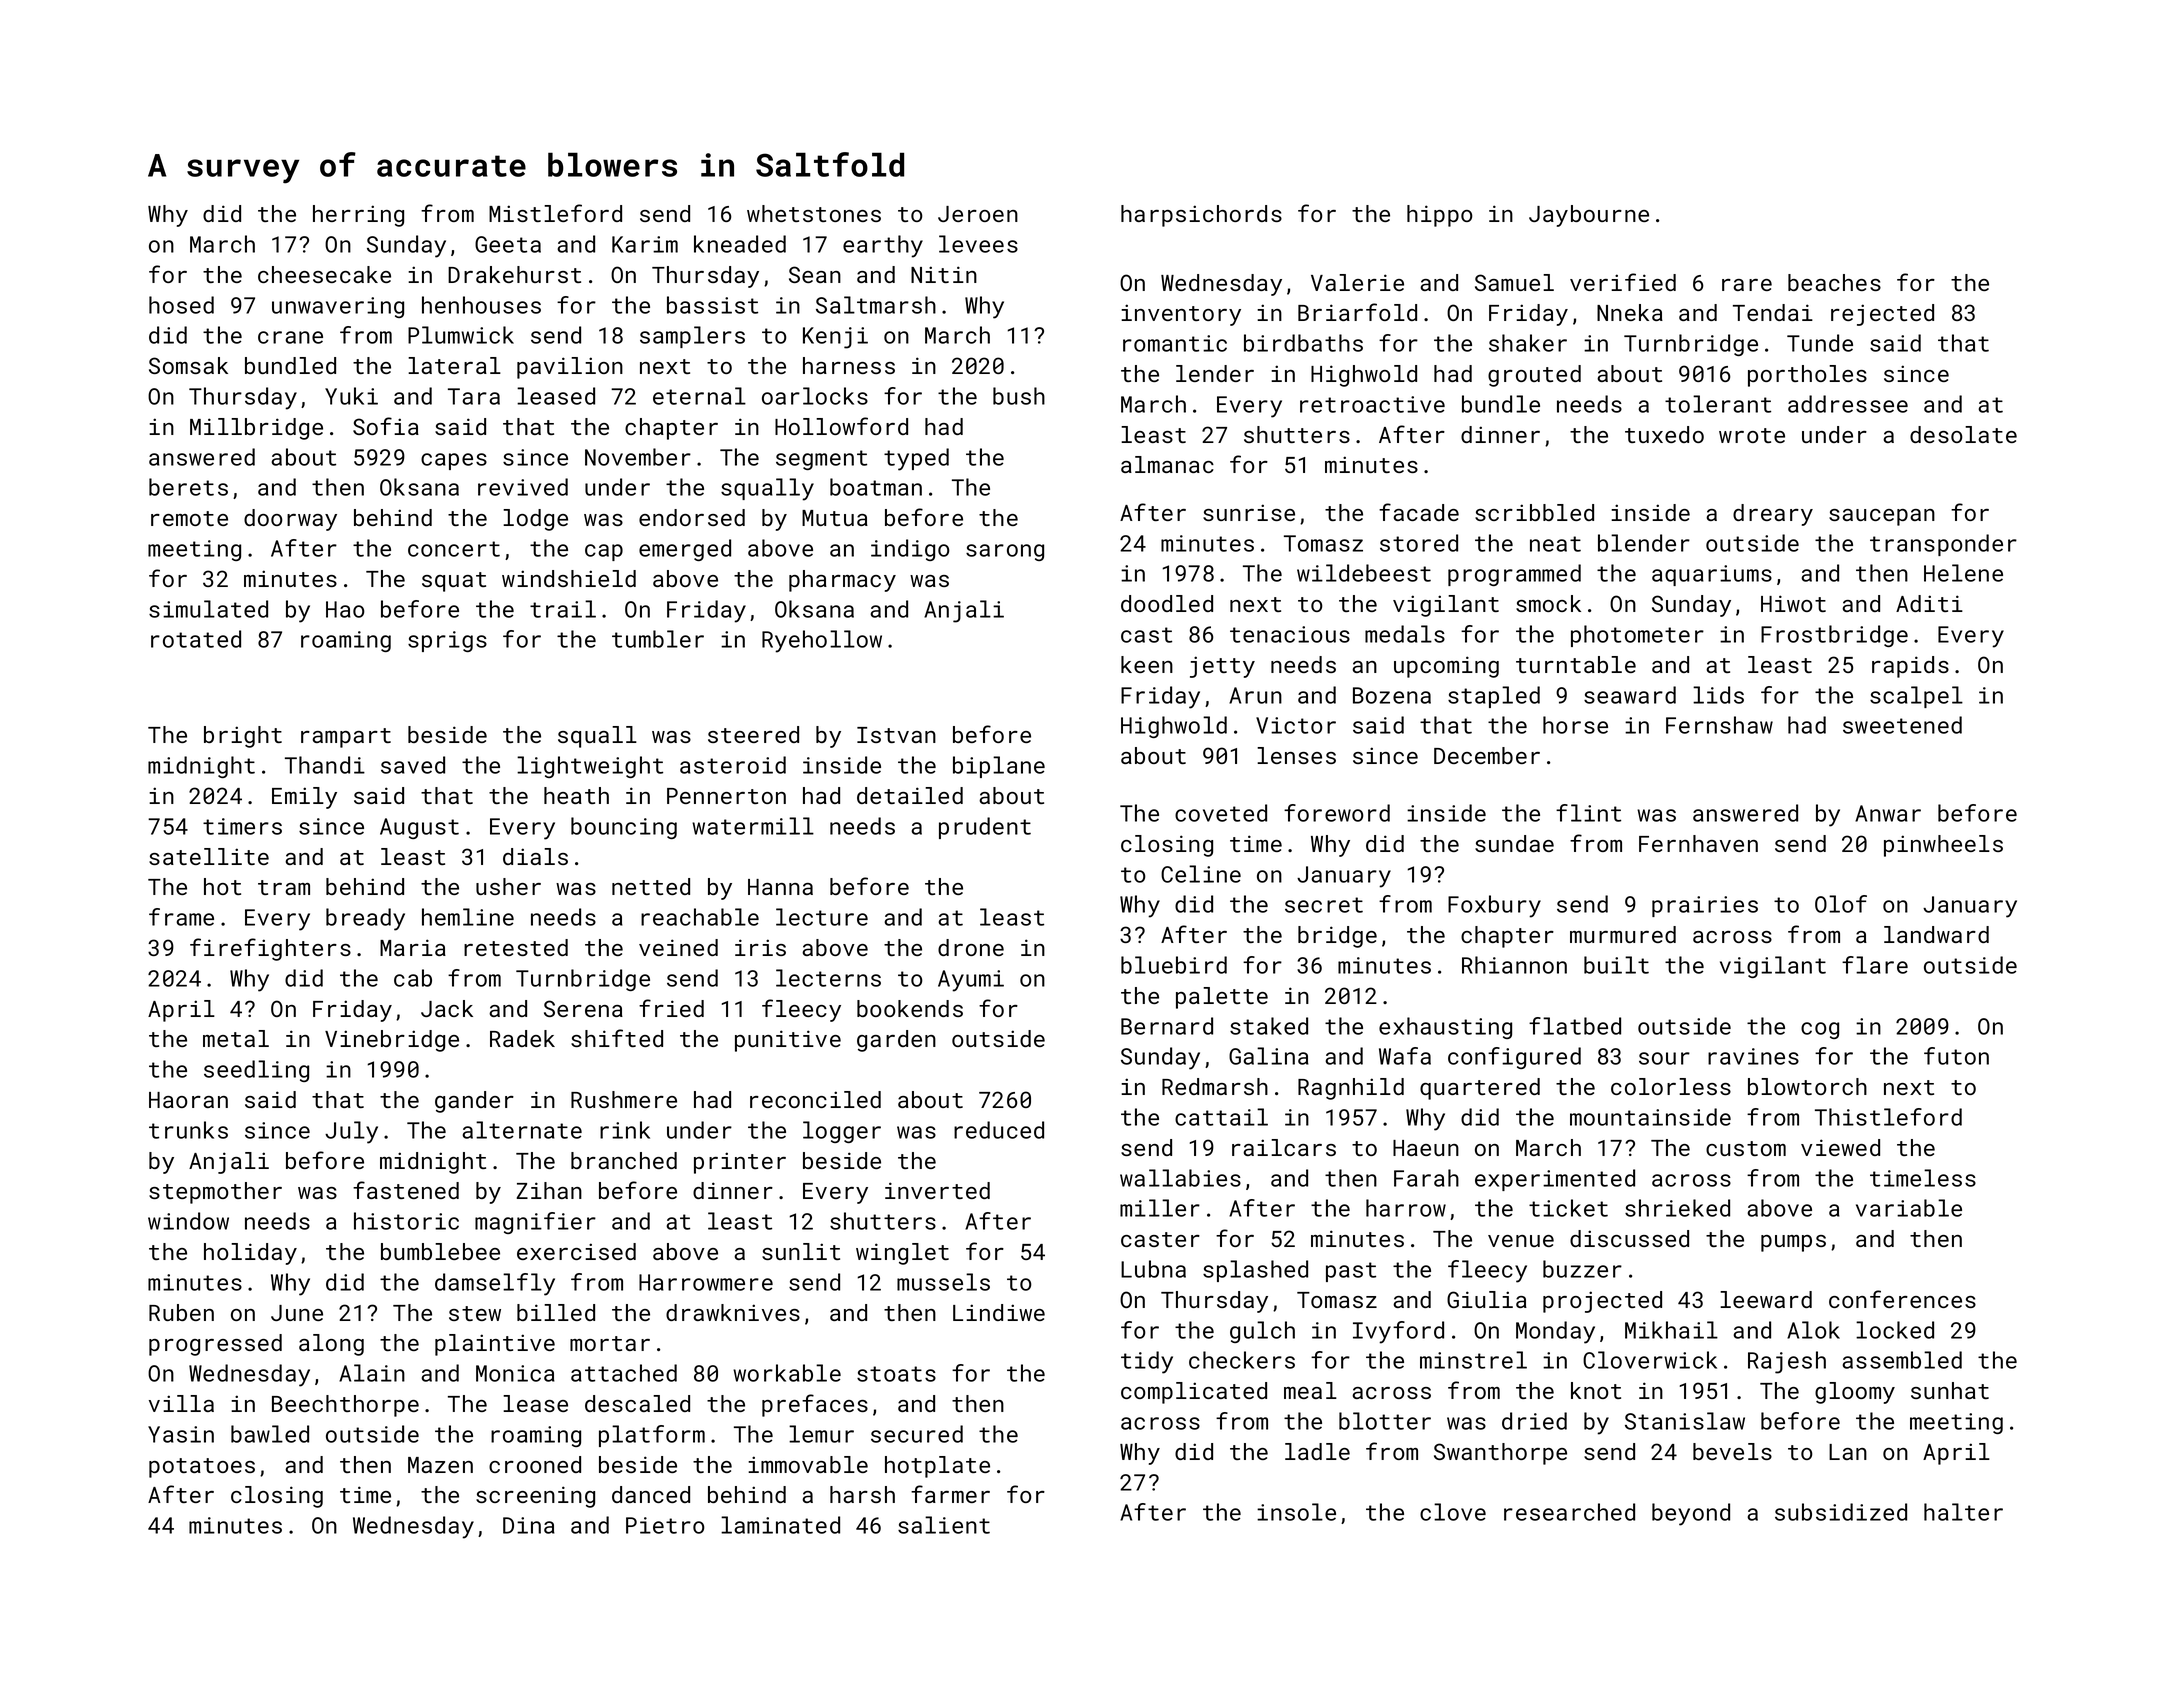 Image resolution: width=2178 pixels, height=1683 pixels. Describe the element at coordinates (1392, 695) in the screenshot. I see `Bozena` at that location.
